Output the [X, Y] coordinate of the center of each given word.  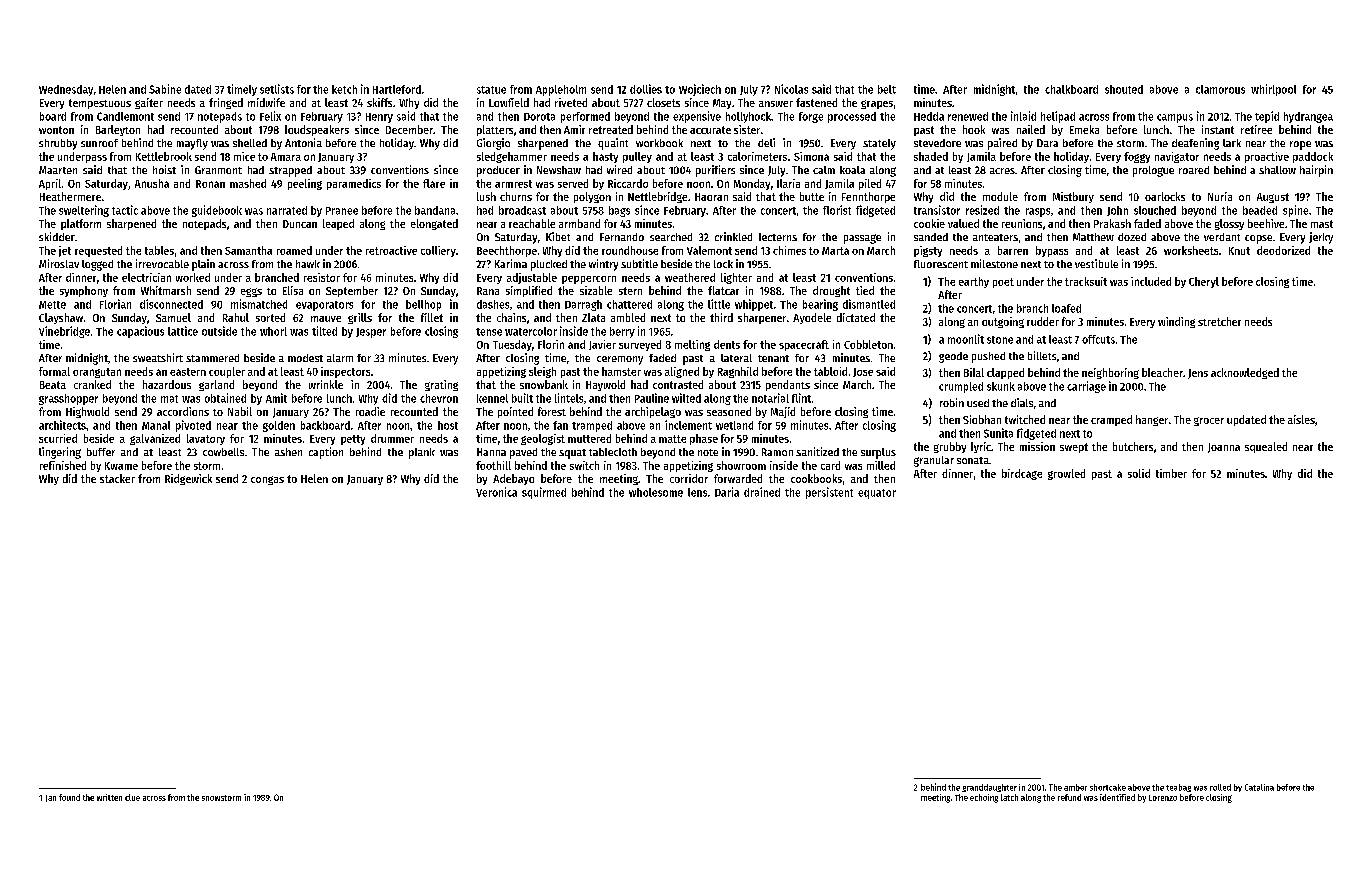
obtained [225, 398]
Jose [863, 372]
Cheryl [1204, 282]
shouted [1124, 89]
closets [663, 102]
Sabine [165, 89]
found [69, 797]
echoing [984, 798]
